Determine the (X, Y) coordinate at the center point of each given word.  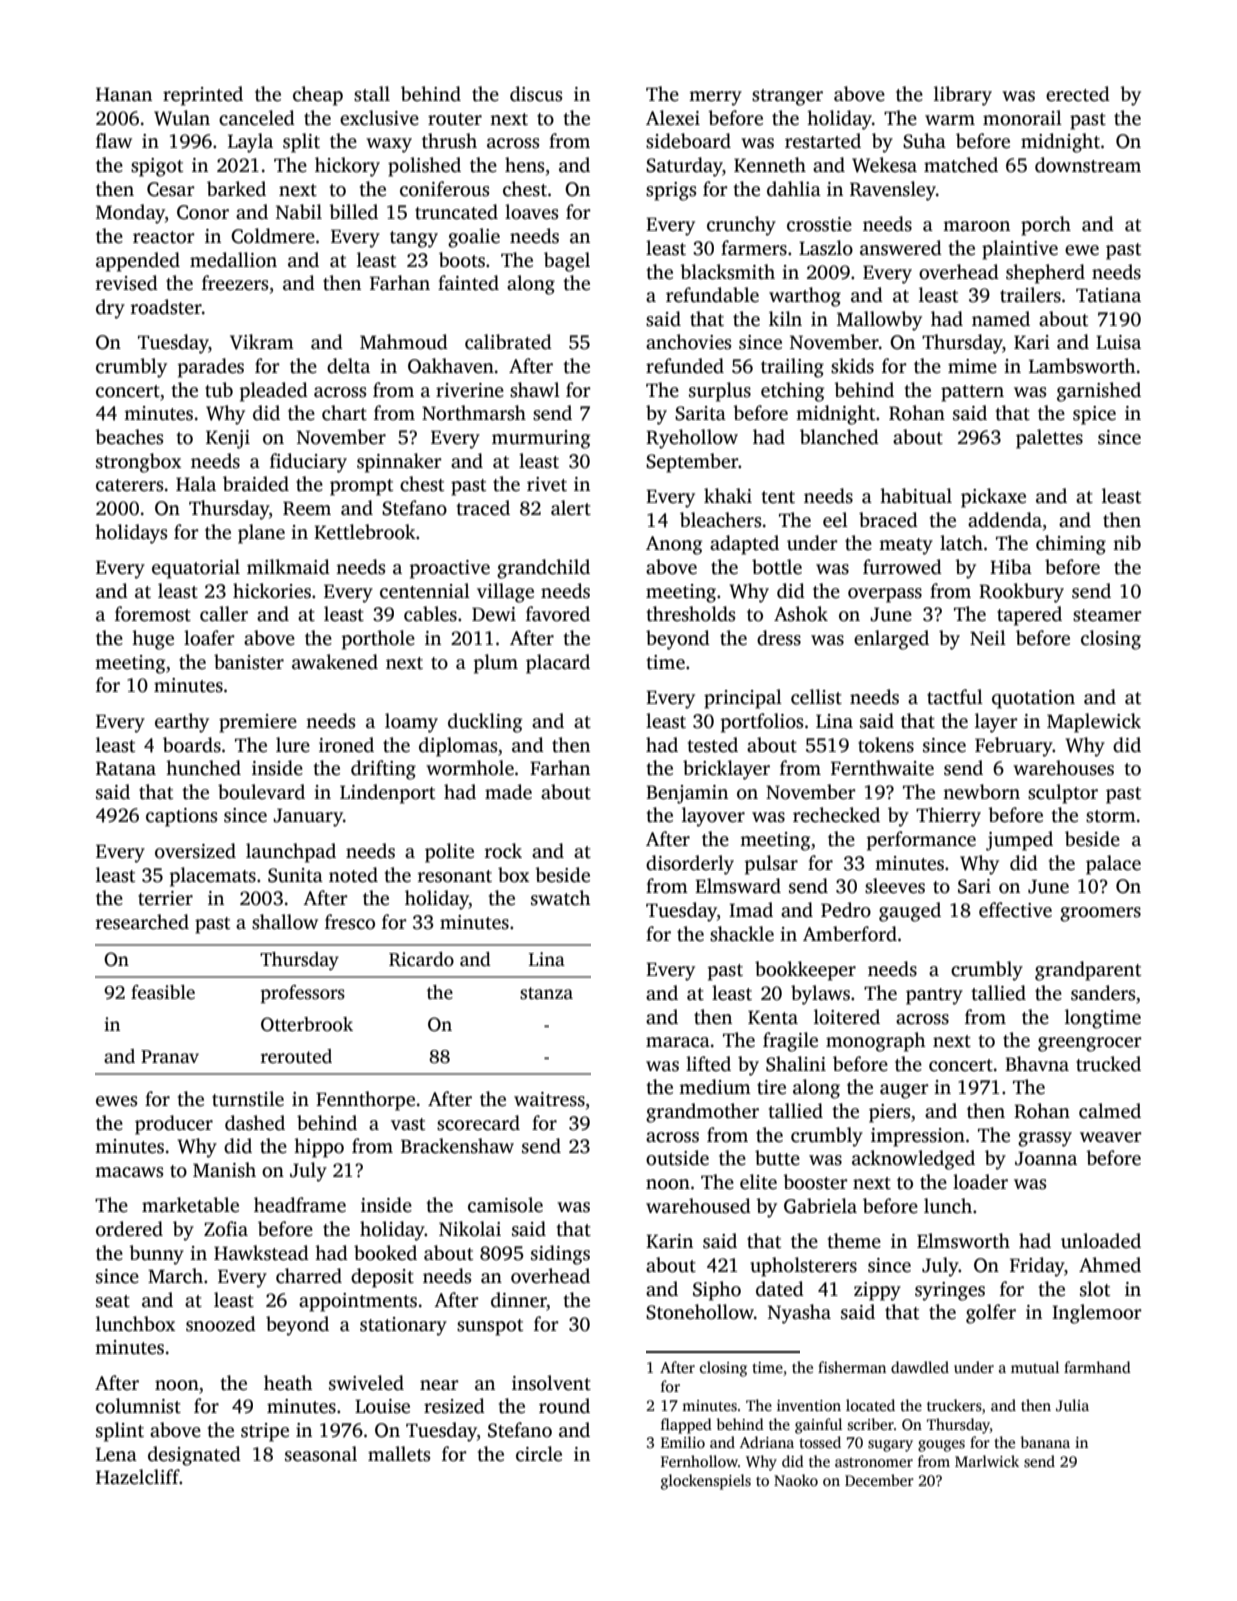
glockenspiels (706, 1482)
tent (778, 497)
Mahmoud (404, 342)
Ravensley (893, 191)
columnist (138, 1406)
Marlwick (987, 1461)
